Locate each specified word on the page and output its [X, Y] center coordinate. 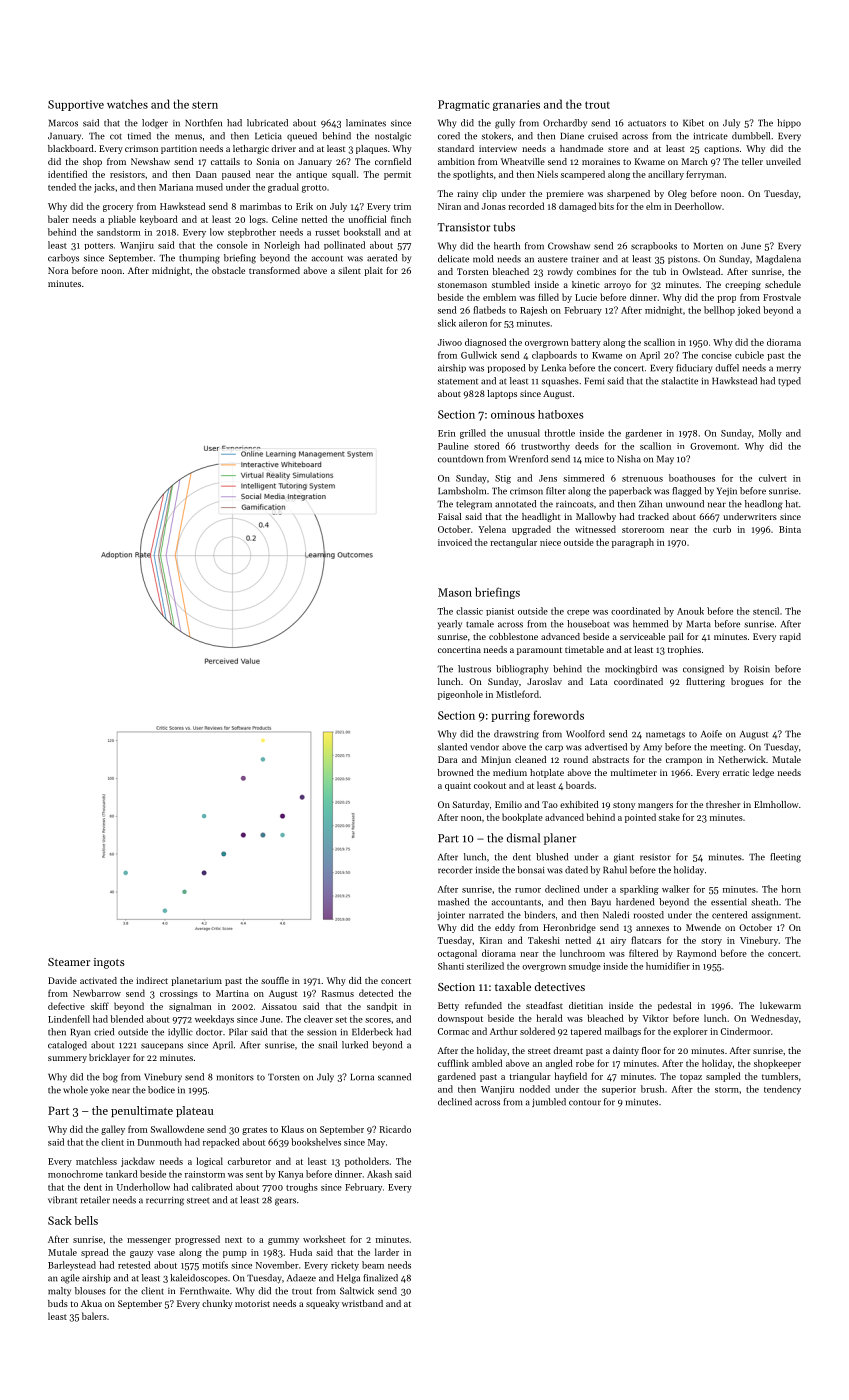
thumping [199, 259]
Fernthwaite [204, 1291]
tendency [782, 1090]
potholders [367, 1162]
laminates [366, 123]
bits [606, 206]
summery [67, 1059]
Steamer [69, 962]
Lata [598, 681]
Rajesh [533, 311]
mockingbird [631, 670]
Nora [58, 270]
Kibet [693, 123]
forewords [558, 715]
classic [469, 611]
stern [205, 105]
